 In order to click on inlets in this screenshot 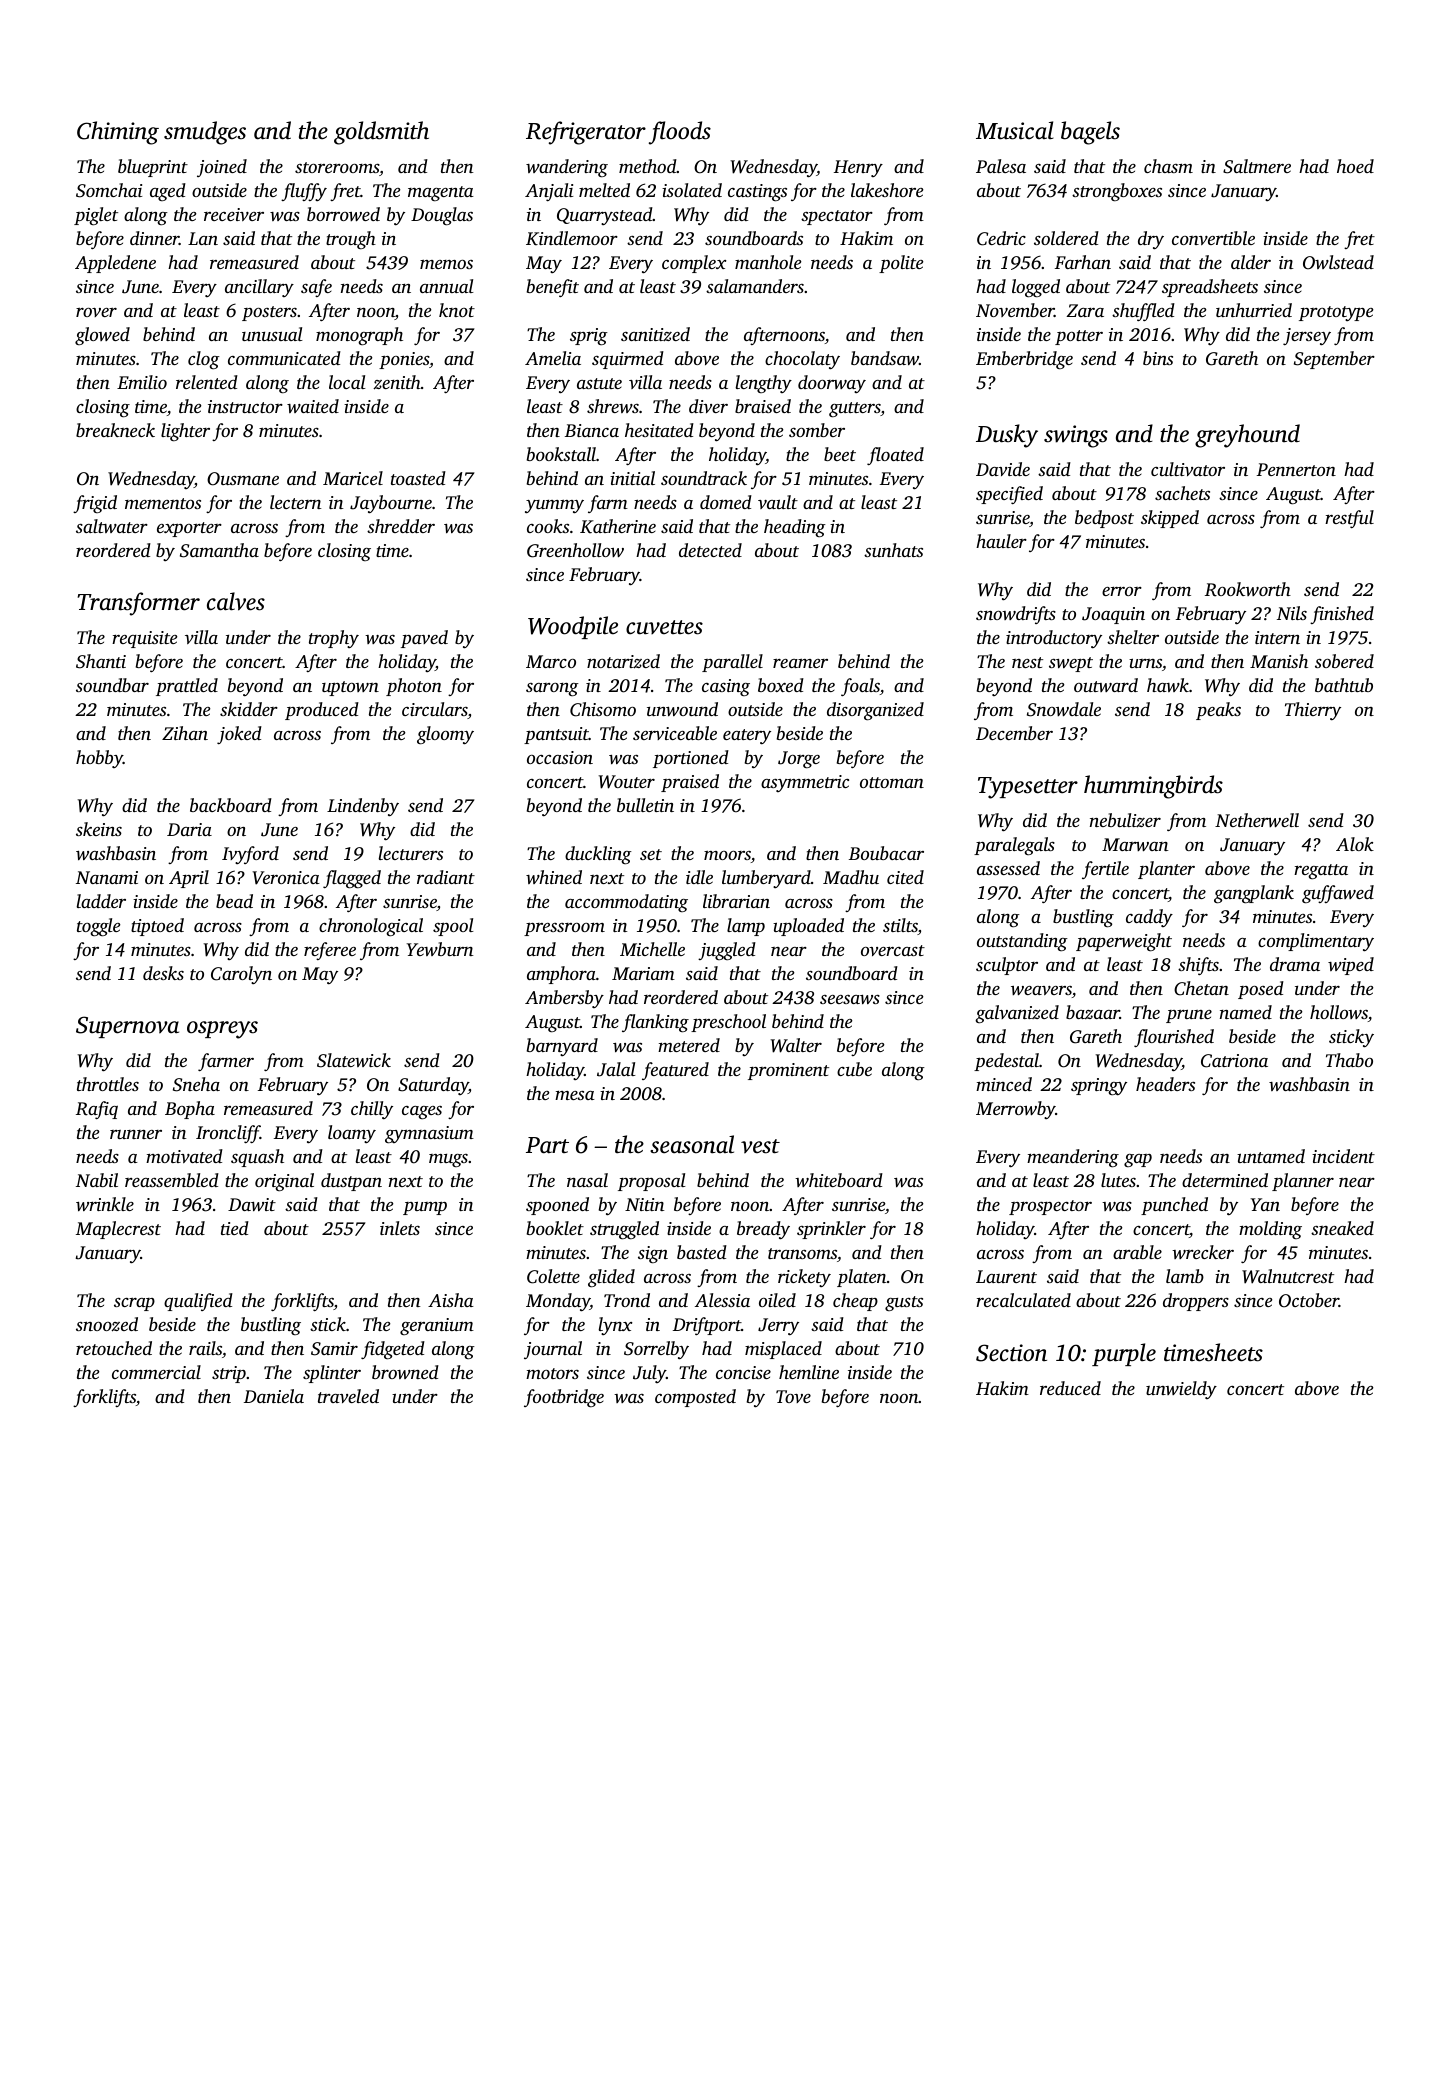, I will do `click(400, 1228)`.
